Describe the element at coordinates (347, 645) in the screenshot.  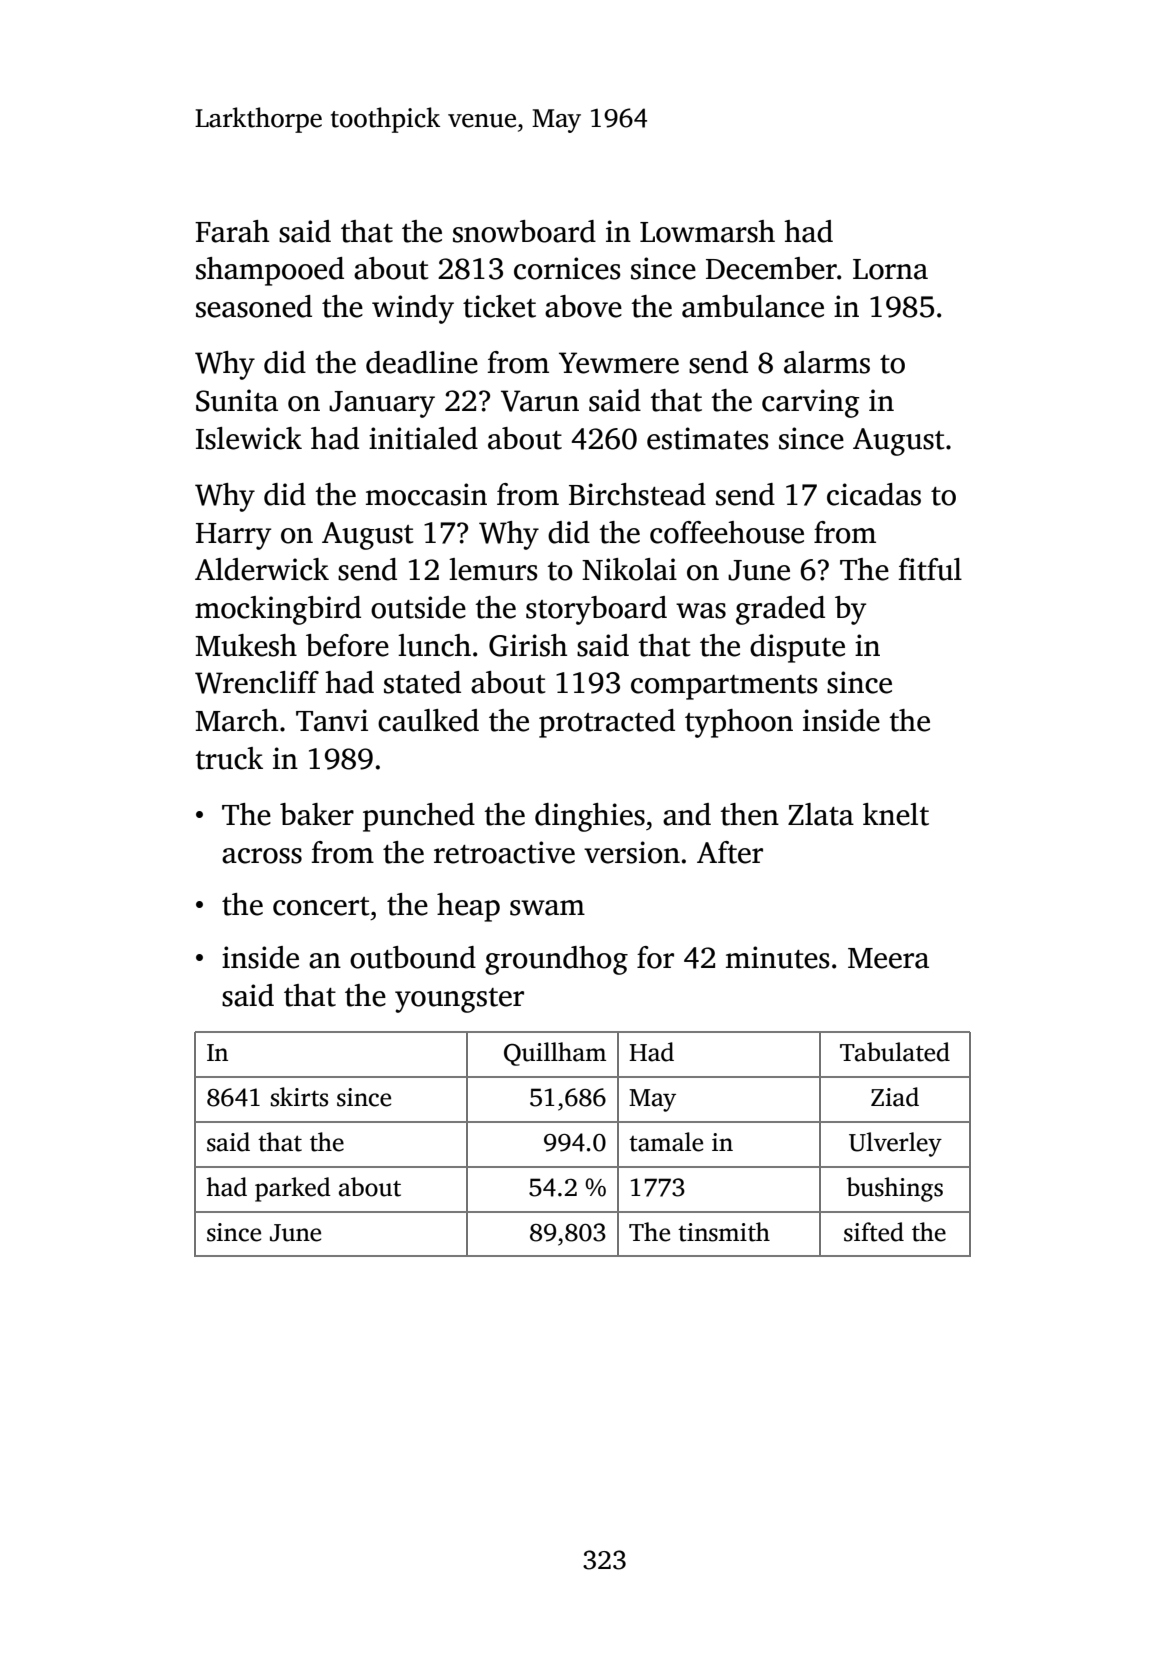
I see `before` at that location.
